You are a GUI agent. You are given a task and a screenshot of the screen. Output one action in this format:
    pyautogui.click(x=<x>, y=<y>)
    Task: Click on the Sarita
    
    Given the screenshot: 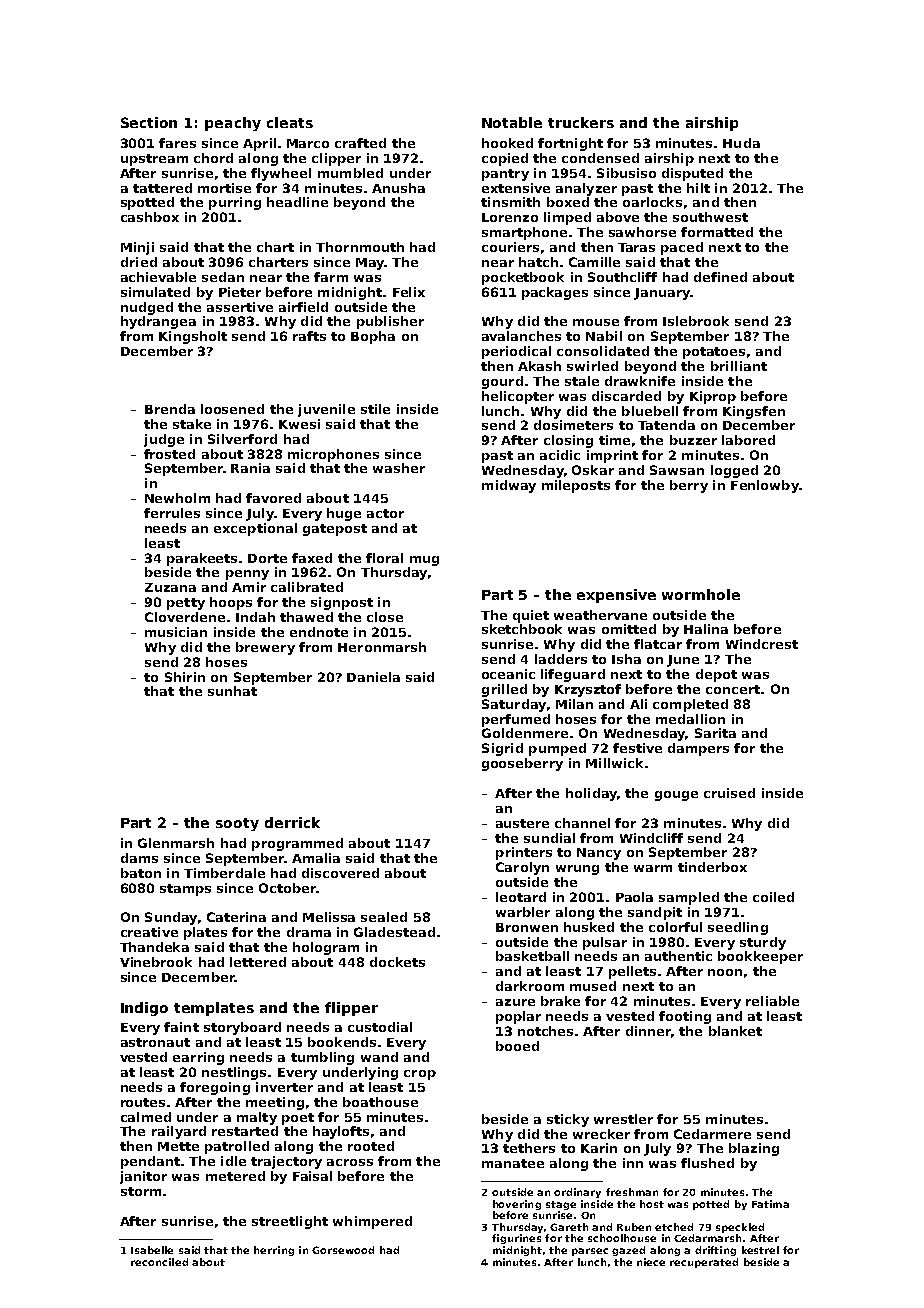 What is the action you would take?
    pyautogui.click(x=715, y=733)
